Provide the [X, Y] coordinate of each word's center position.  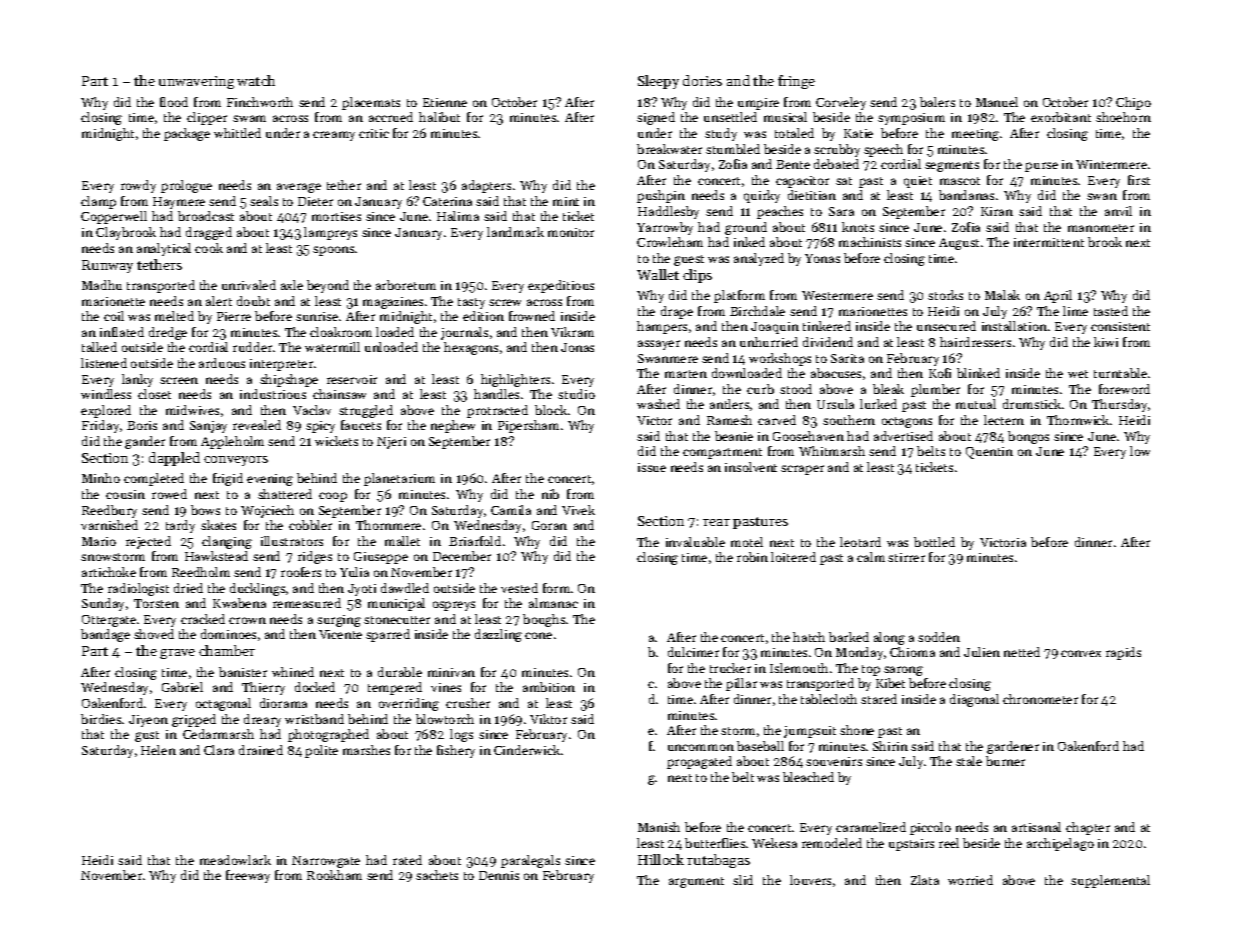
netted [1022, 652]
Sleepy [658, 82]
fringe [796, 82]
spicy [320, 427]
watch [256, 80]
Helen [158, 750]
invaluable [695, 542]
